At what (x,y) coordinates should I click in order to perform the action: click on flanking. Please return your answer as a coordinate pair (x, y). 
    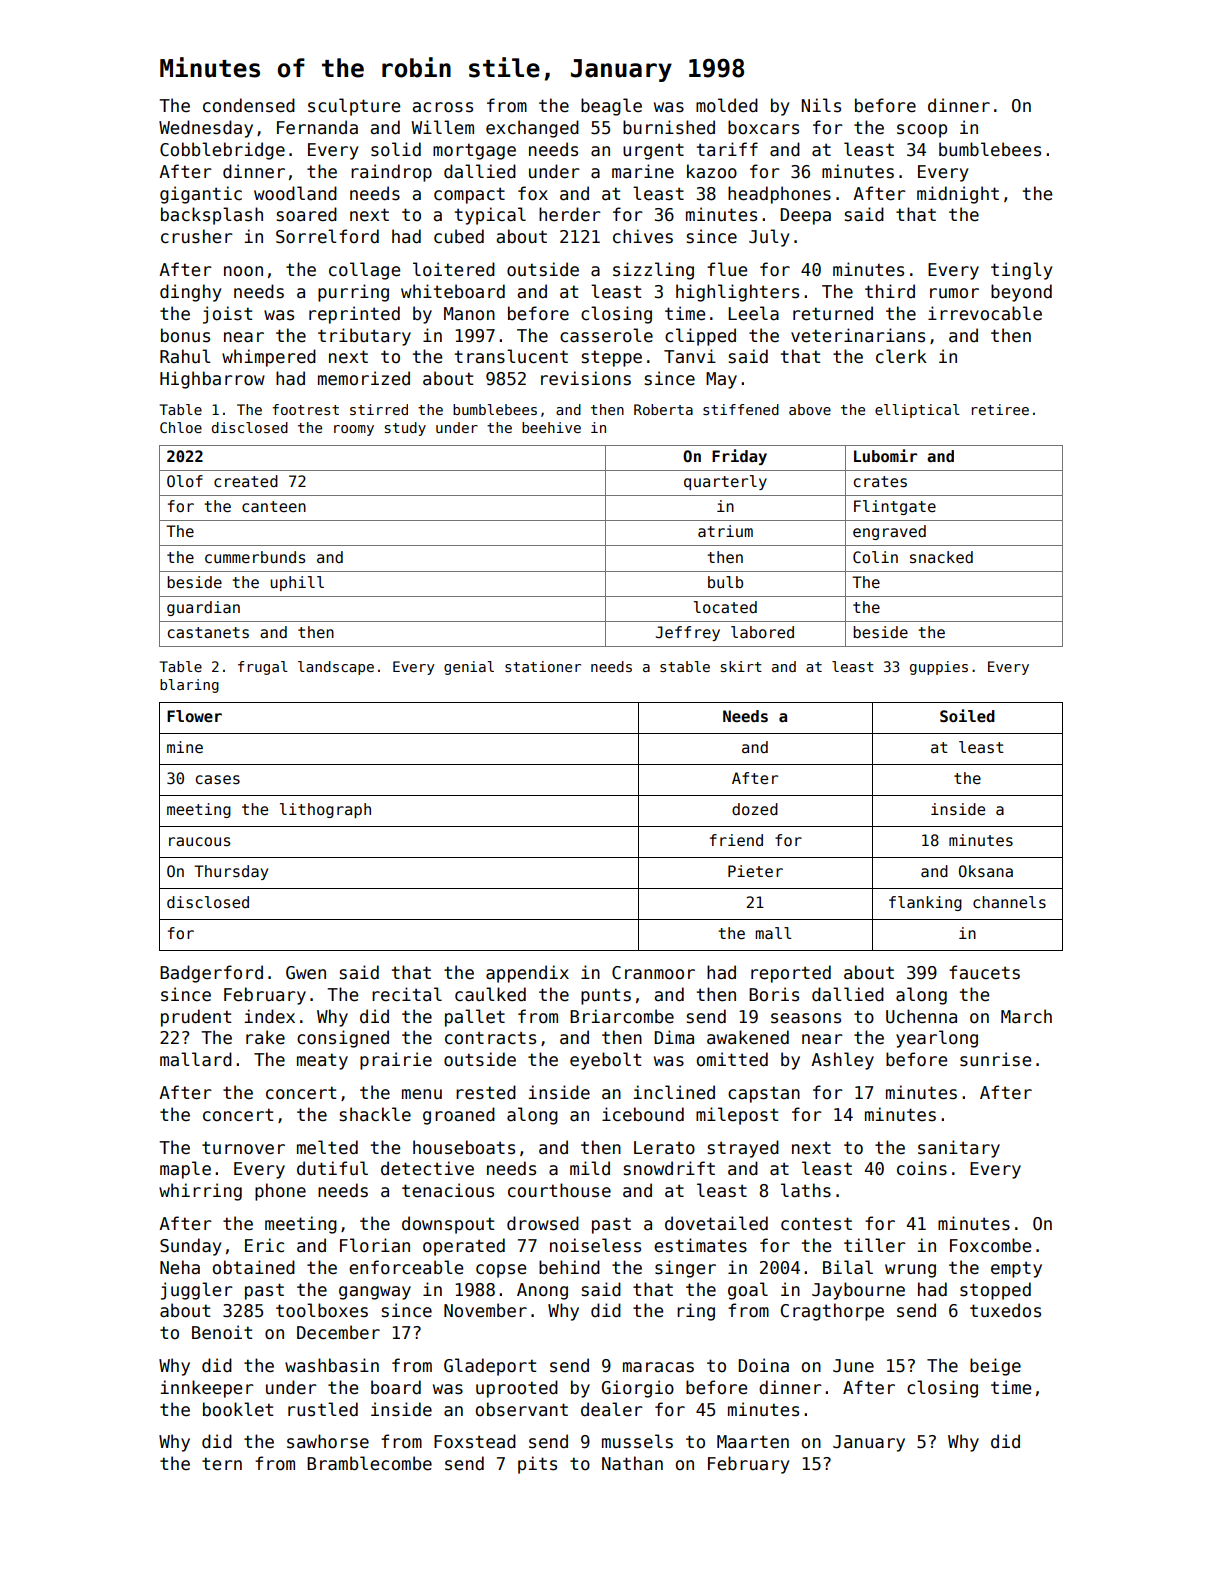
    Looking at the image, I should click on (925, 903).
